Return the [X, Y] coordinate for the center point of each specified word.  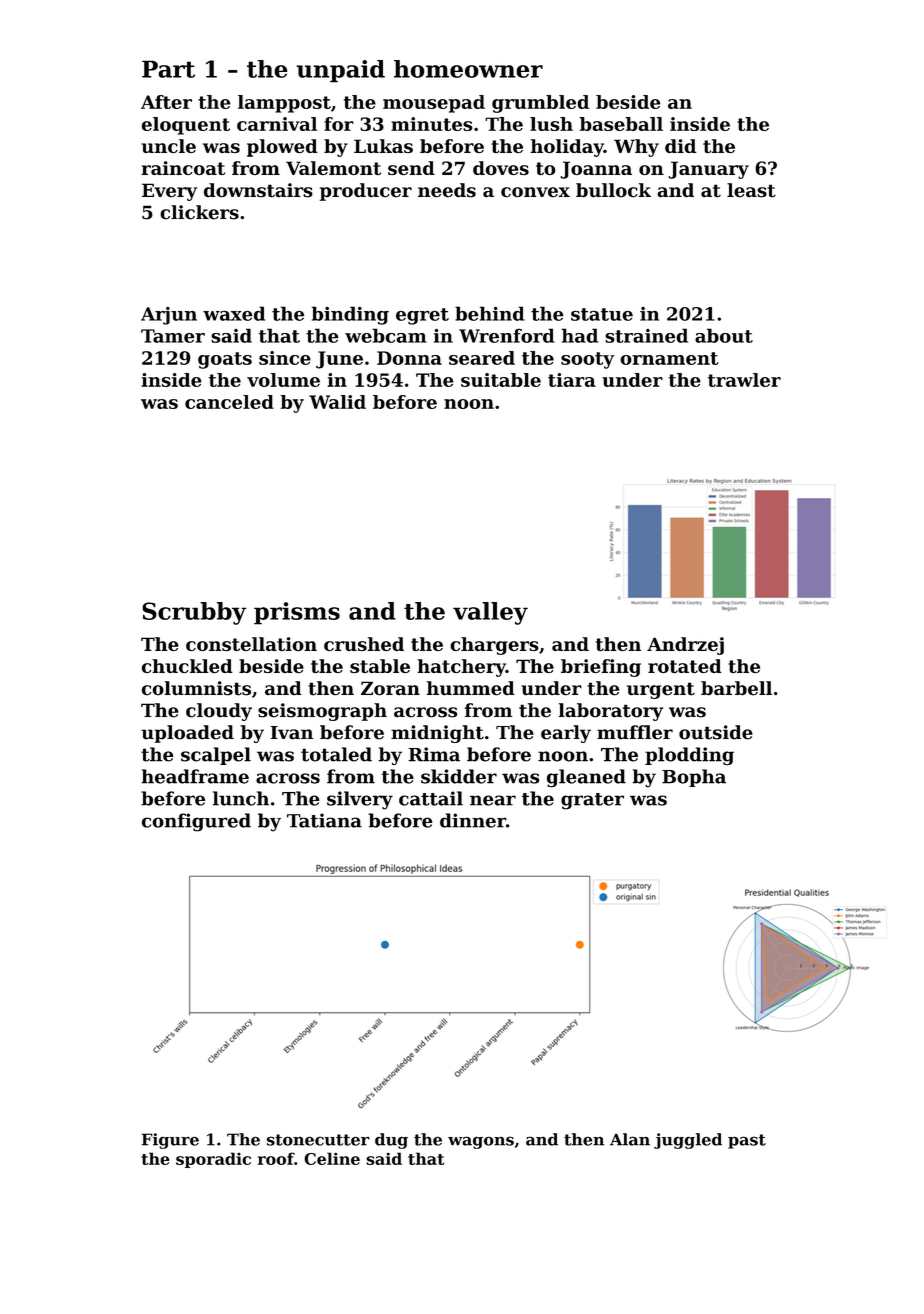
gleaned [586, 778]
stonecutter [318, 1140]
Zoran [390, 688]
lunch [241, 798]
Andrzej [685, 646]
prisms [297, 613]
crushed [364, 644]
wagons [481, 1142]
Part [168, 69]
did [681, 146]
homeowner [468, 69]
